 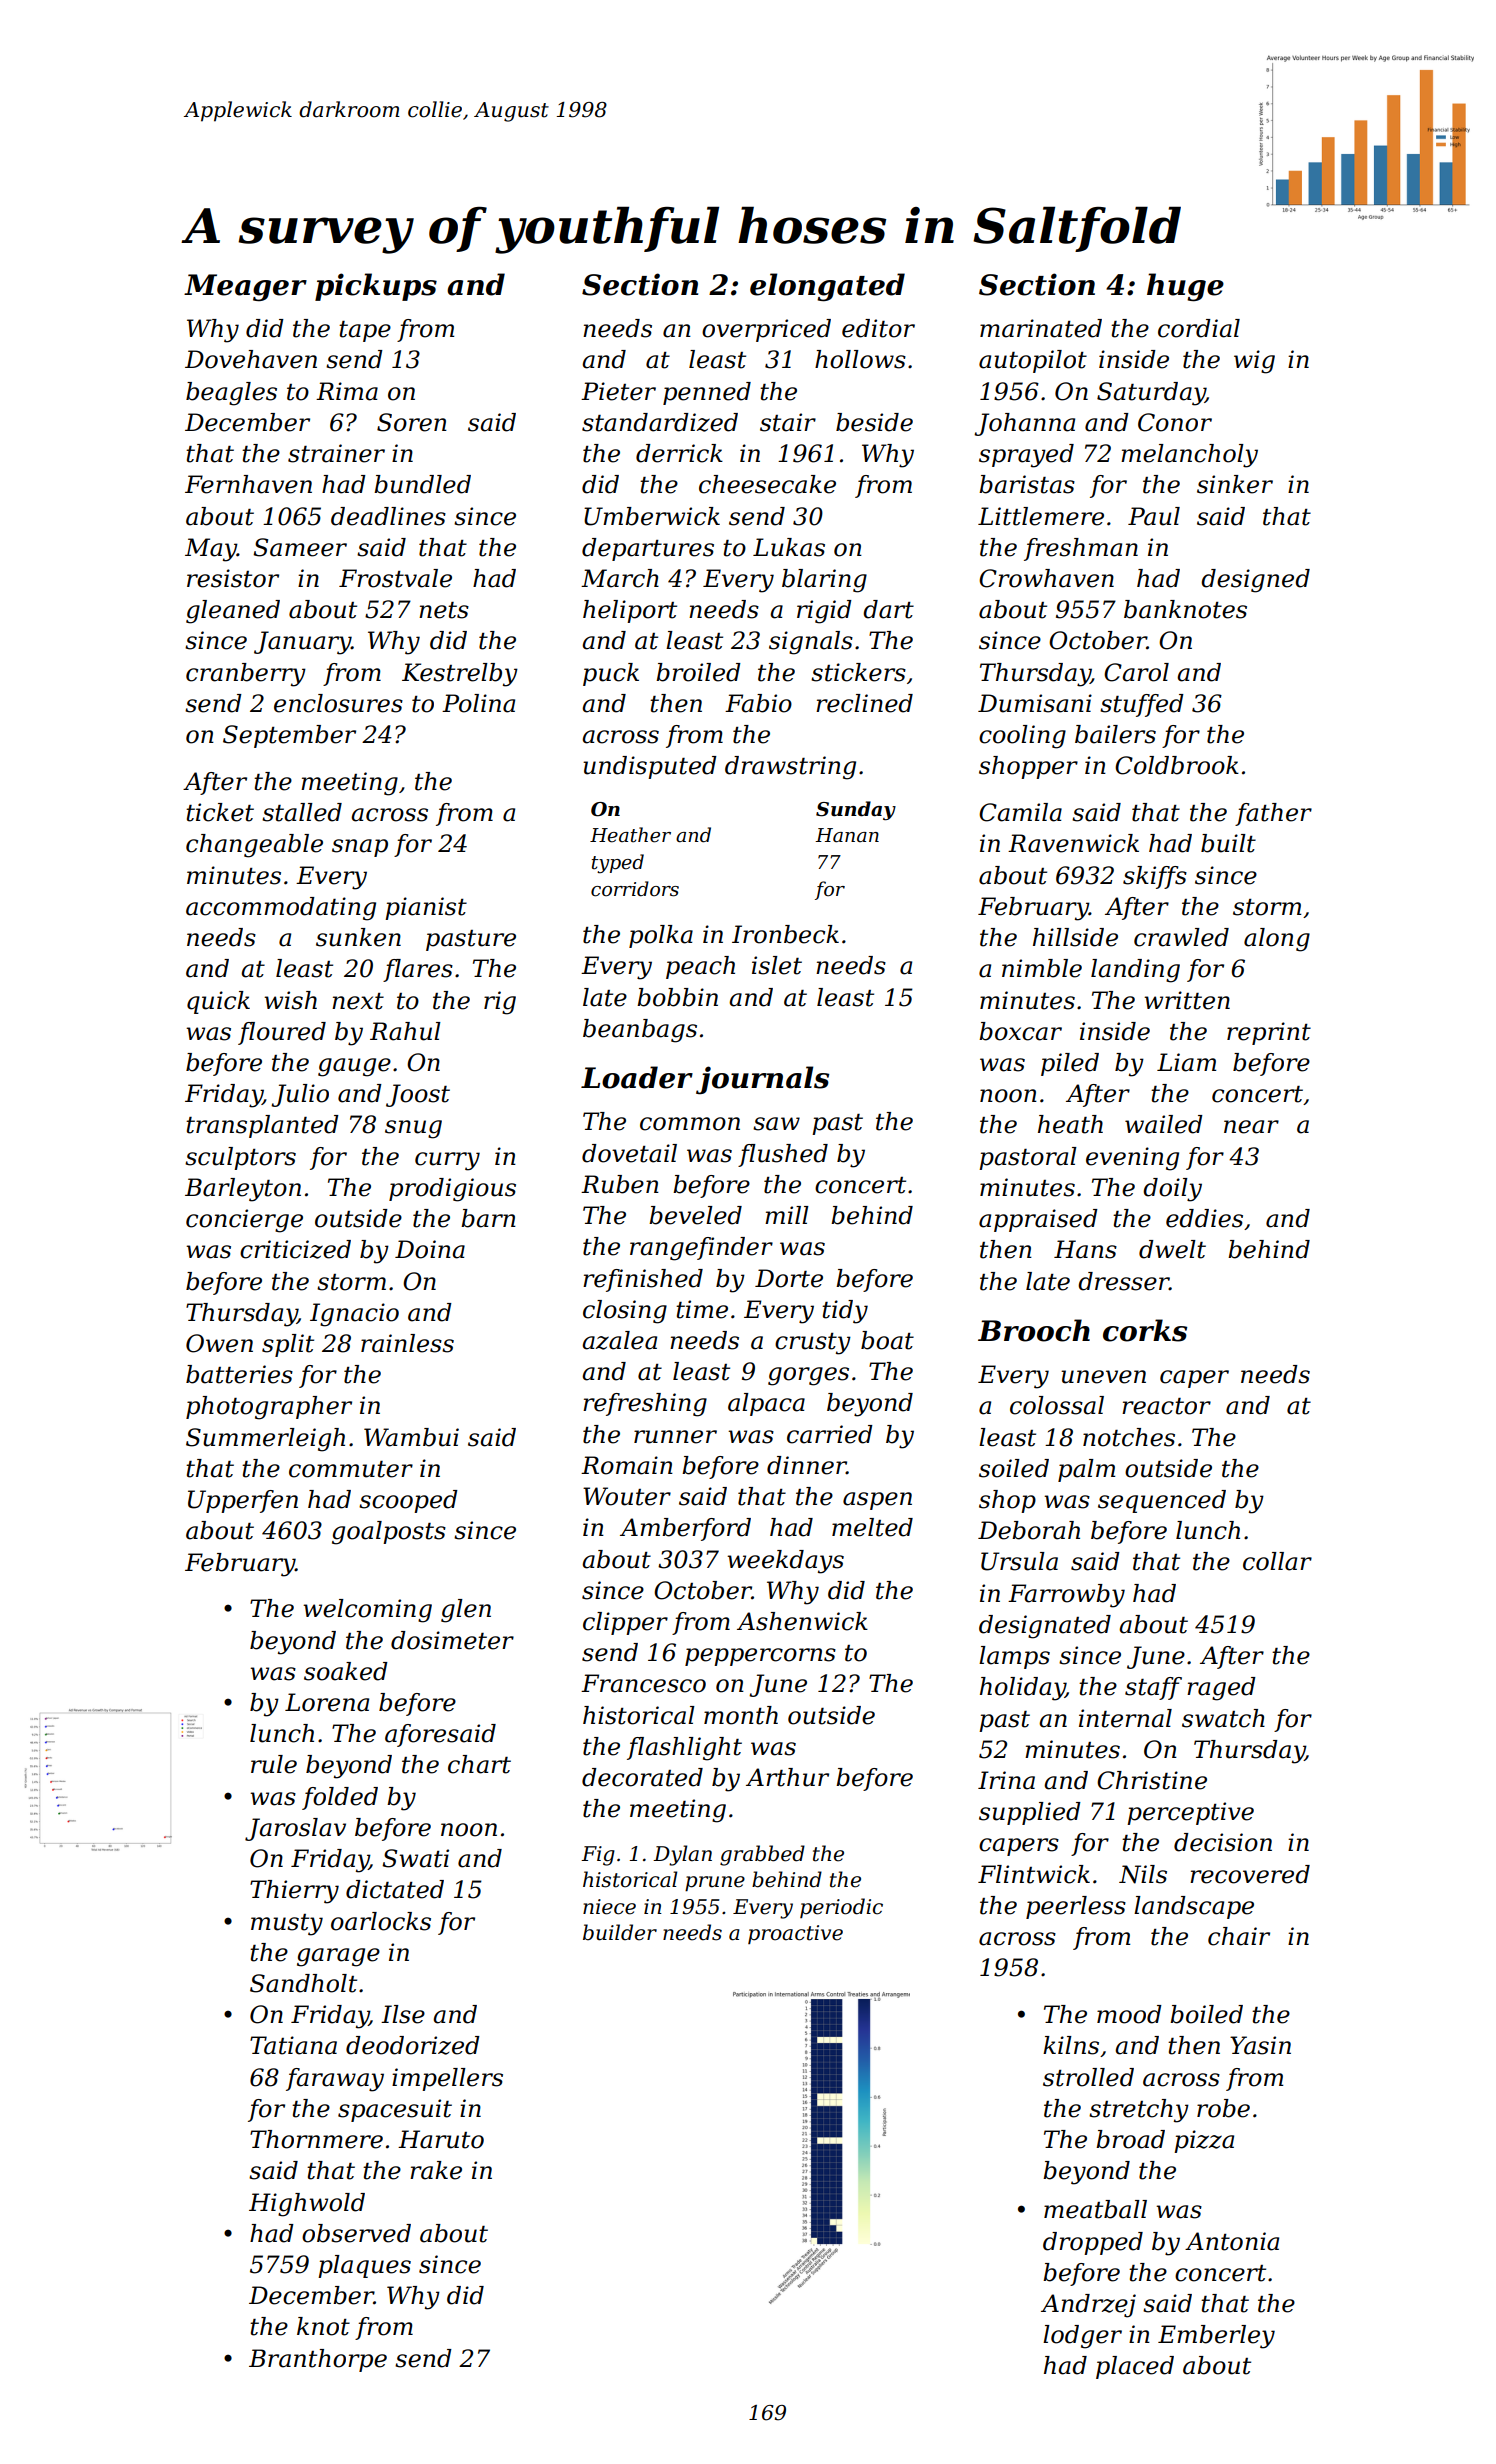 I want to click on huge, so click(x=1185, y=287).
